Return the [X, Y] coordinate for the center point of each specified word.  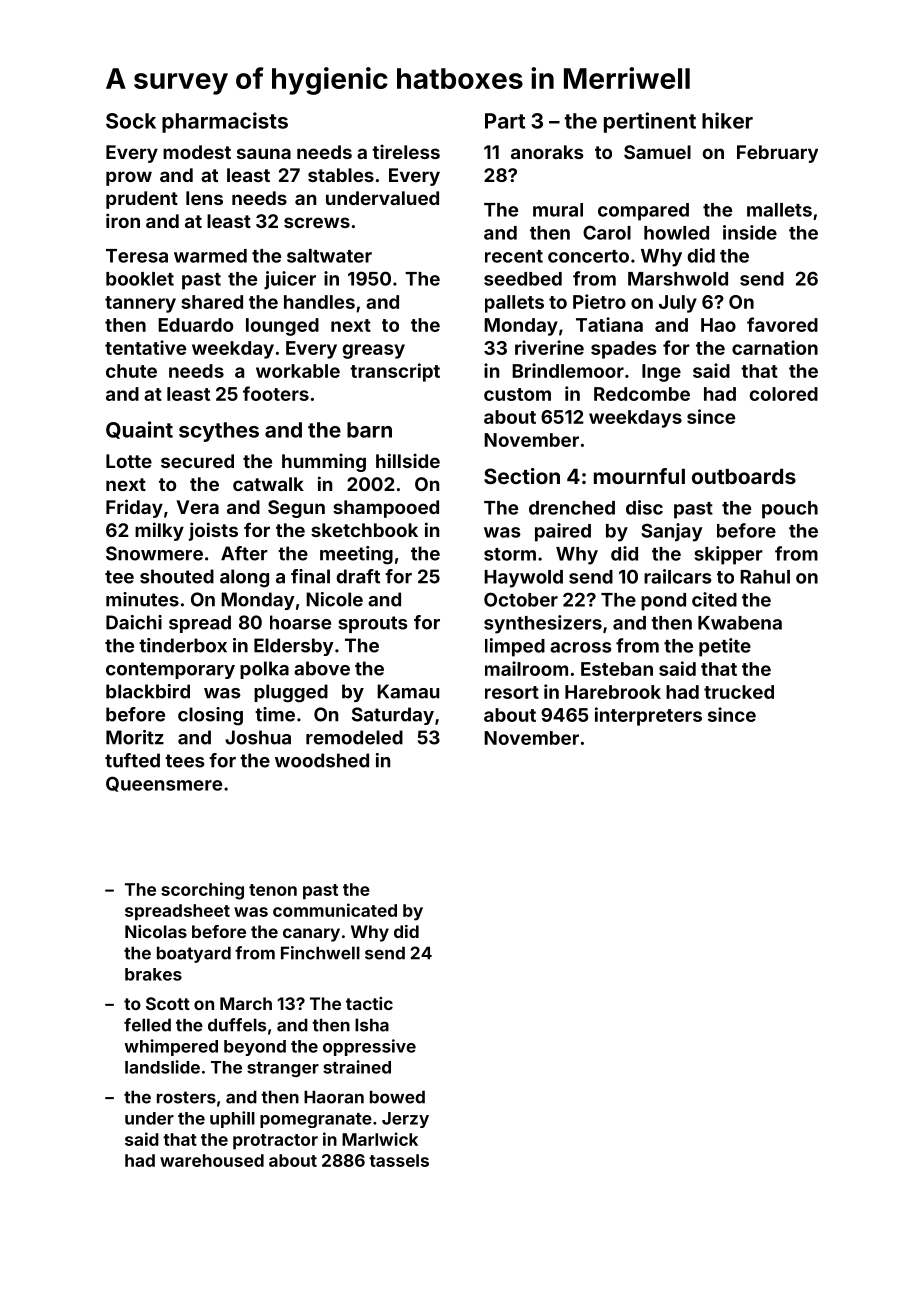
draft [358, 576]
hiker [727, 120]
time [275, 714]
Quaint [139, 430]
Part [505, 121]
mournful [639, 476]
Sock [131, 121]
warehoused [212, 1160]
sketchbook [364, 530]
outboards [744, 476]
